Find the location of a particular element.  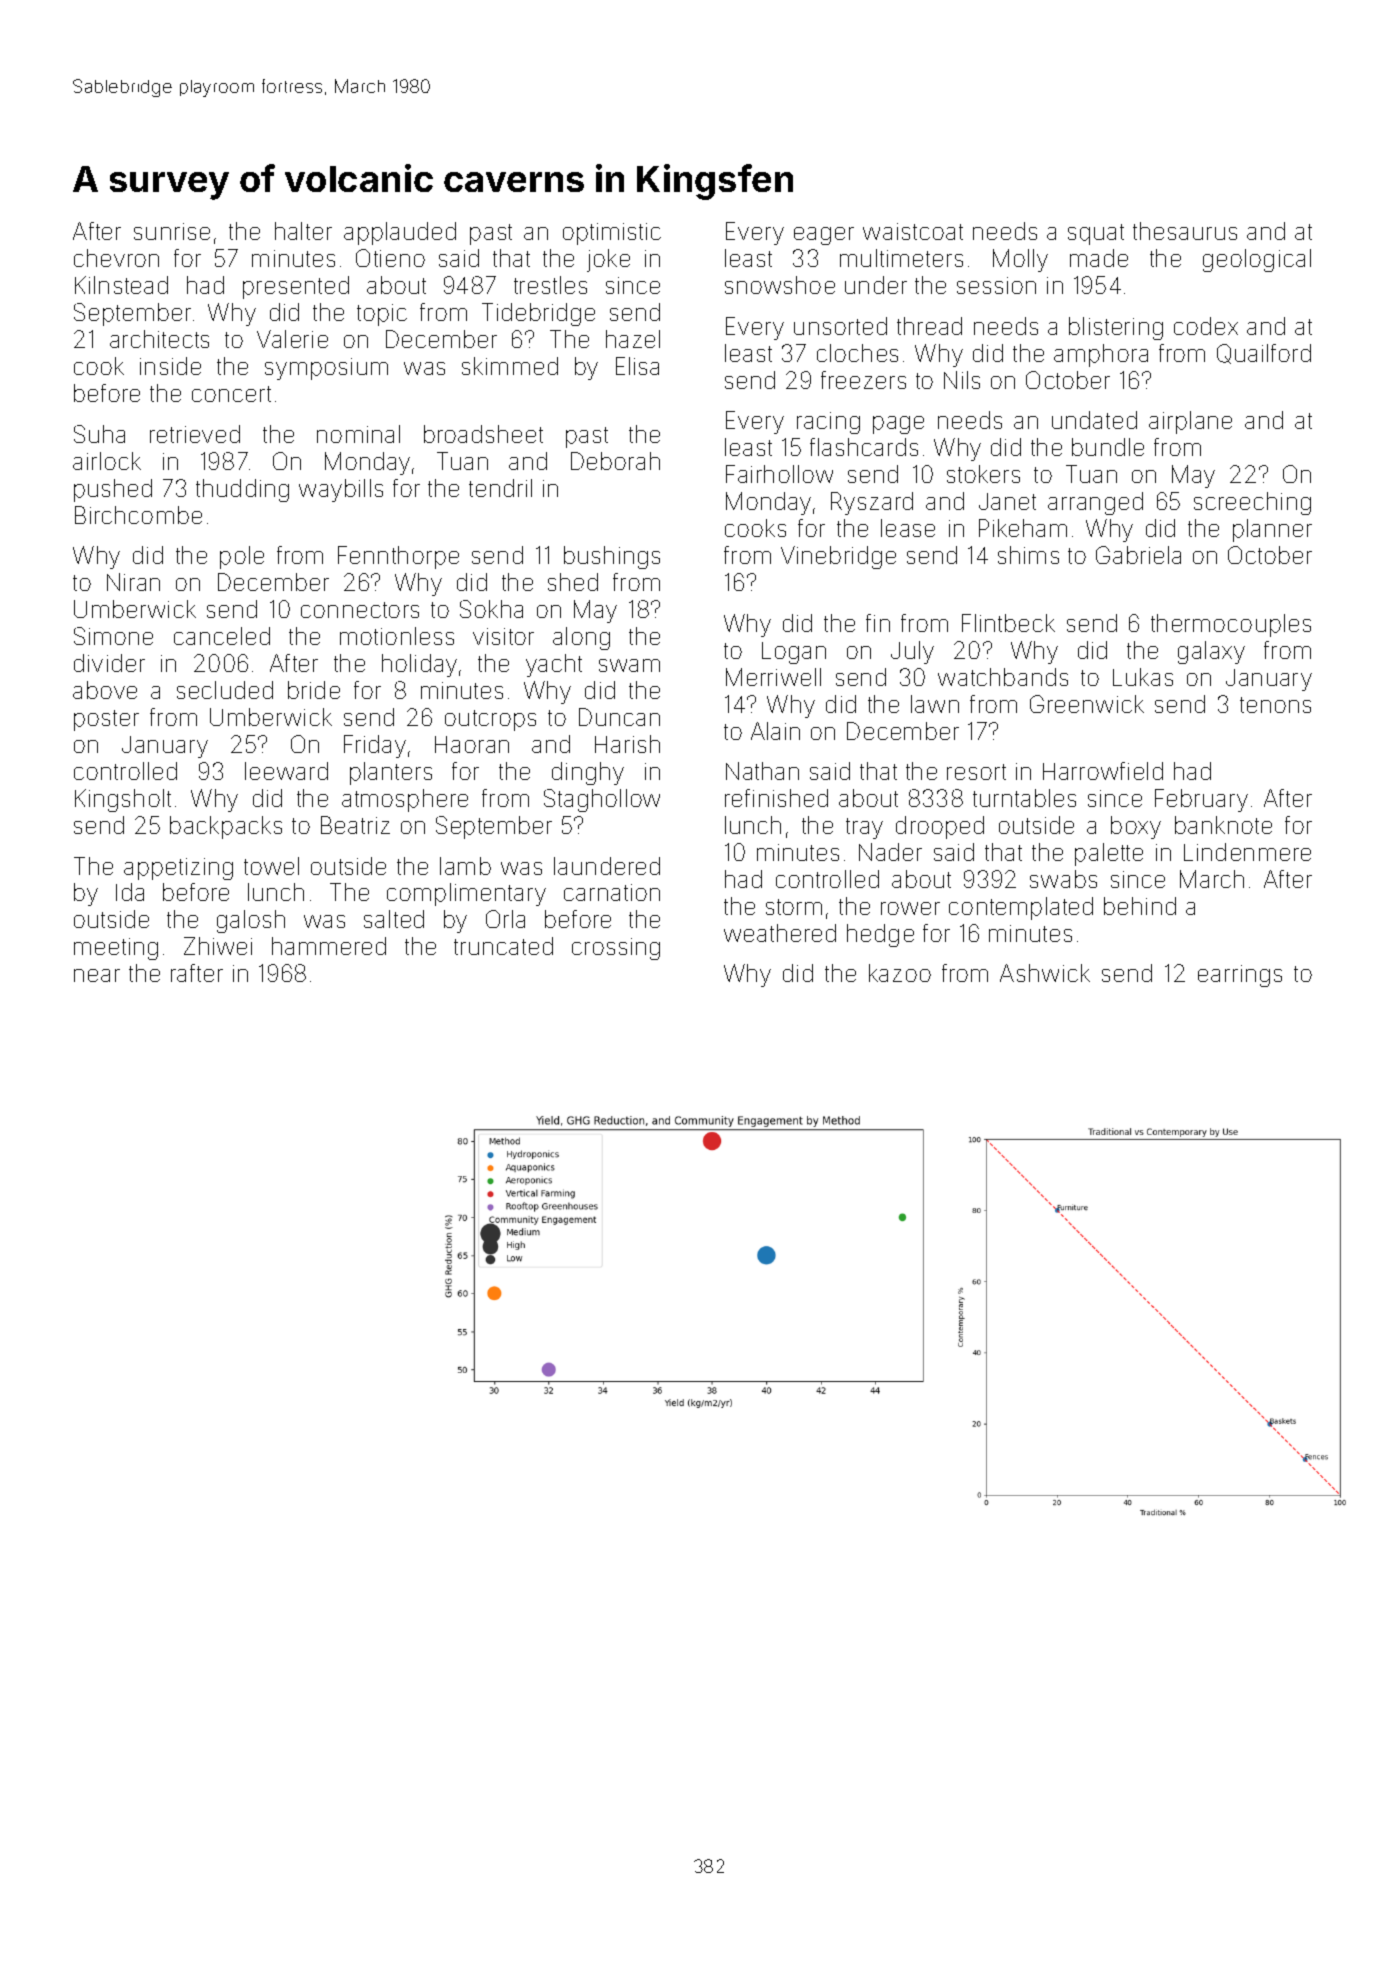

earrings is located at coordinates (1240, 976).
